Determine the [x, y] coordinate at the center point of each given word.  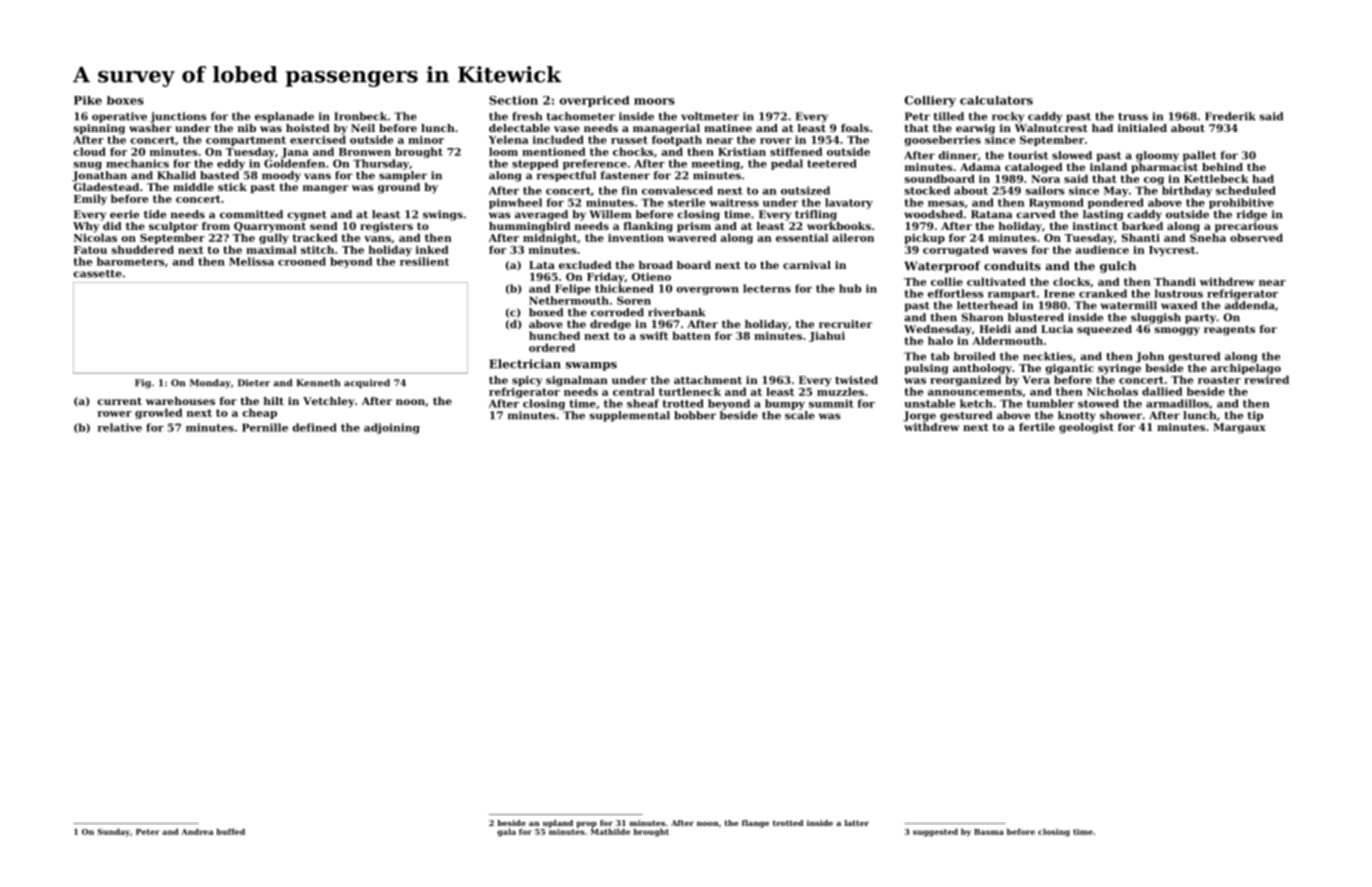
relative [119, 427]
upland [558, 824]
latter [857, 823]
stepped [535, 164]
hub [850, 288]
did [112, 226]
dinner [958, 155]
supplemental [629, 416]
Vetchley [329, 402]
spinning [99, 129]
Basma [989, 832]
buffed [230, 831]
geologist [1086, 428]
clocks [1071, 281]
